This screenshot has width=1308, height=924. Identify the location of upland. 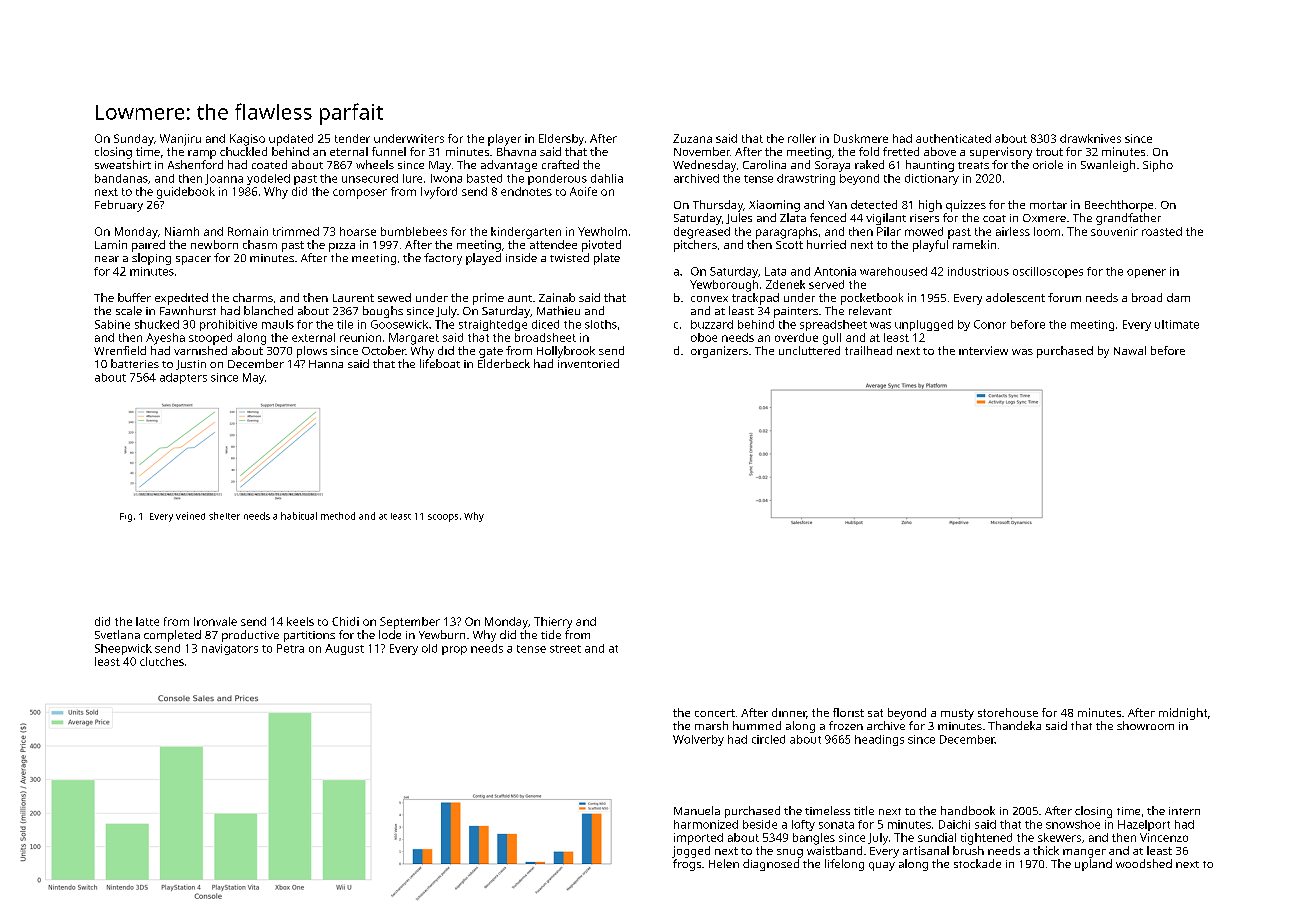
(1093, 865).
